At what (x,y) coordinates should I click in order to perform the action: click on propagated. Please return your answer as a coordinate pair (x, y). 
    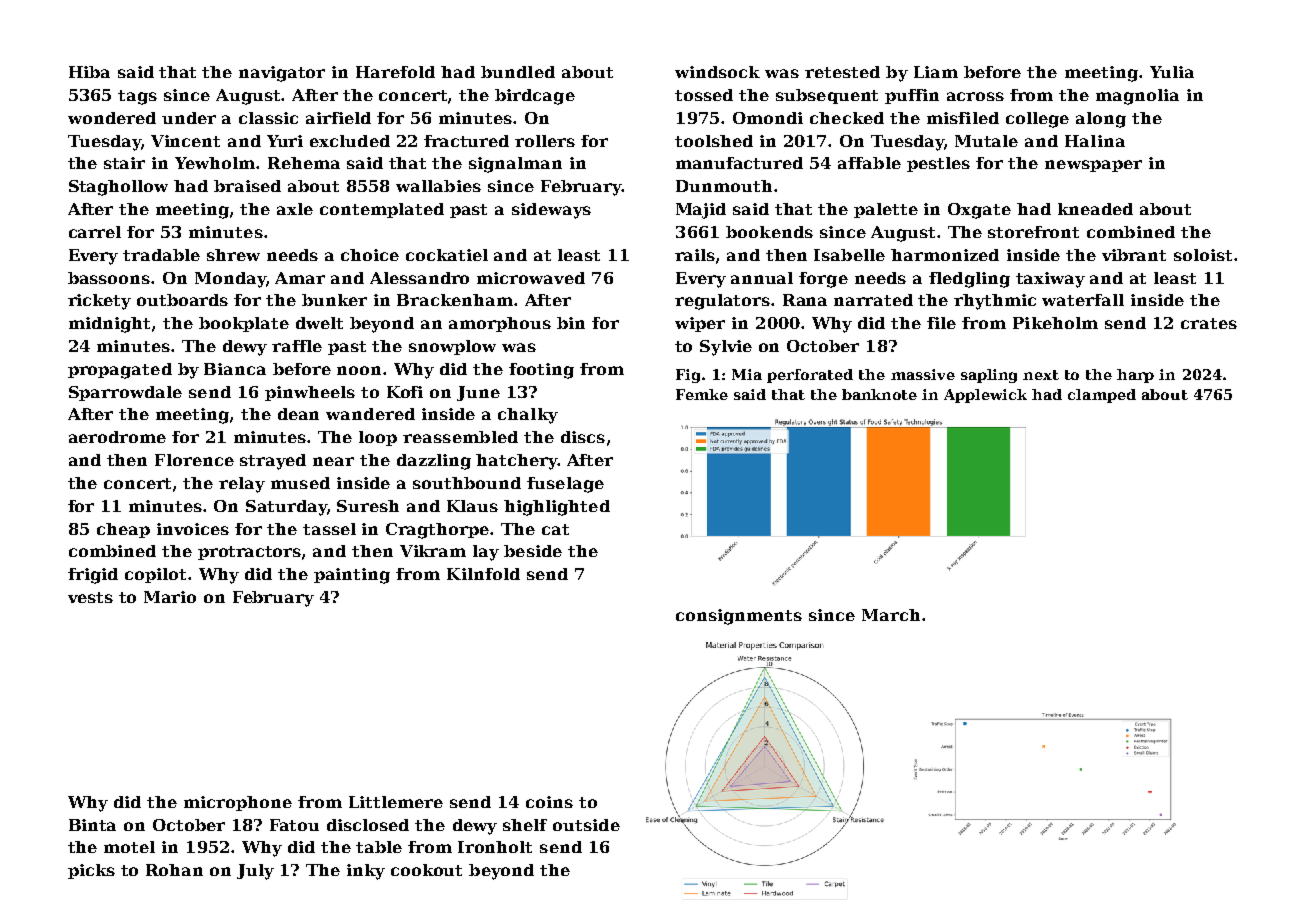
    Looking at the image, I should click on (120, 371).
